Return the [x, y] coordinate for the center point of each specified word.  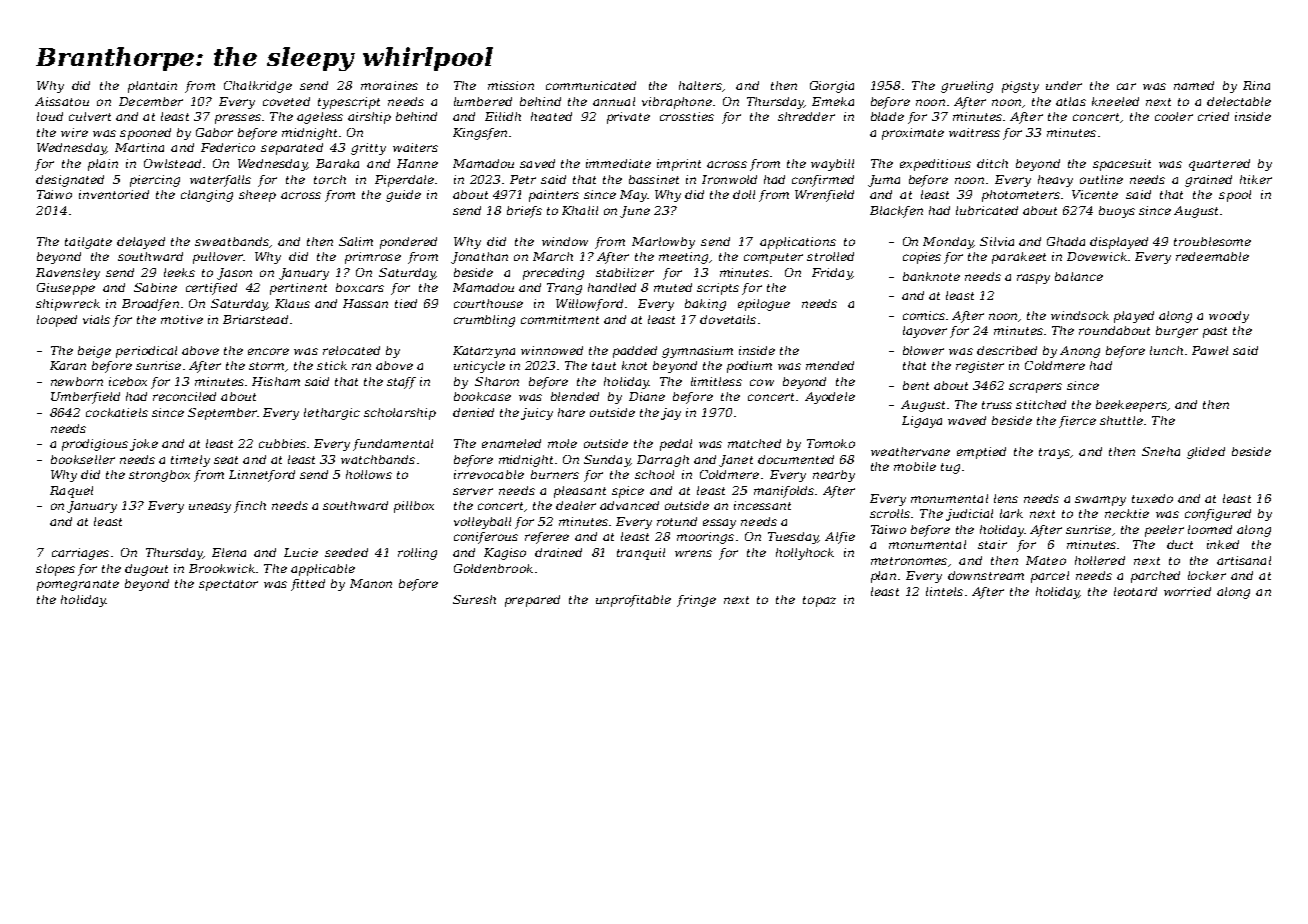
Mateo [1046, 560]
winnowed [552, 350]
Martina [139, 147]
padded [635, 352]
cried [1213, 116]
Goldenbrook [493, 568]
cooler [1174, 116]
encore [268, 351]
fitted [308, 585]
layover [925, 332]
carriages [80, 554]
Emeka [833, 101]
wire [74, 132]
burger [1177, 332]
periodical [146, 352]
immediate [618, 163]
